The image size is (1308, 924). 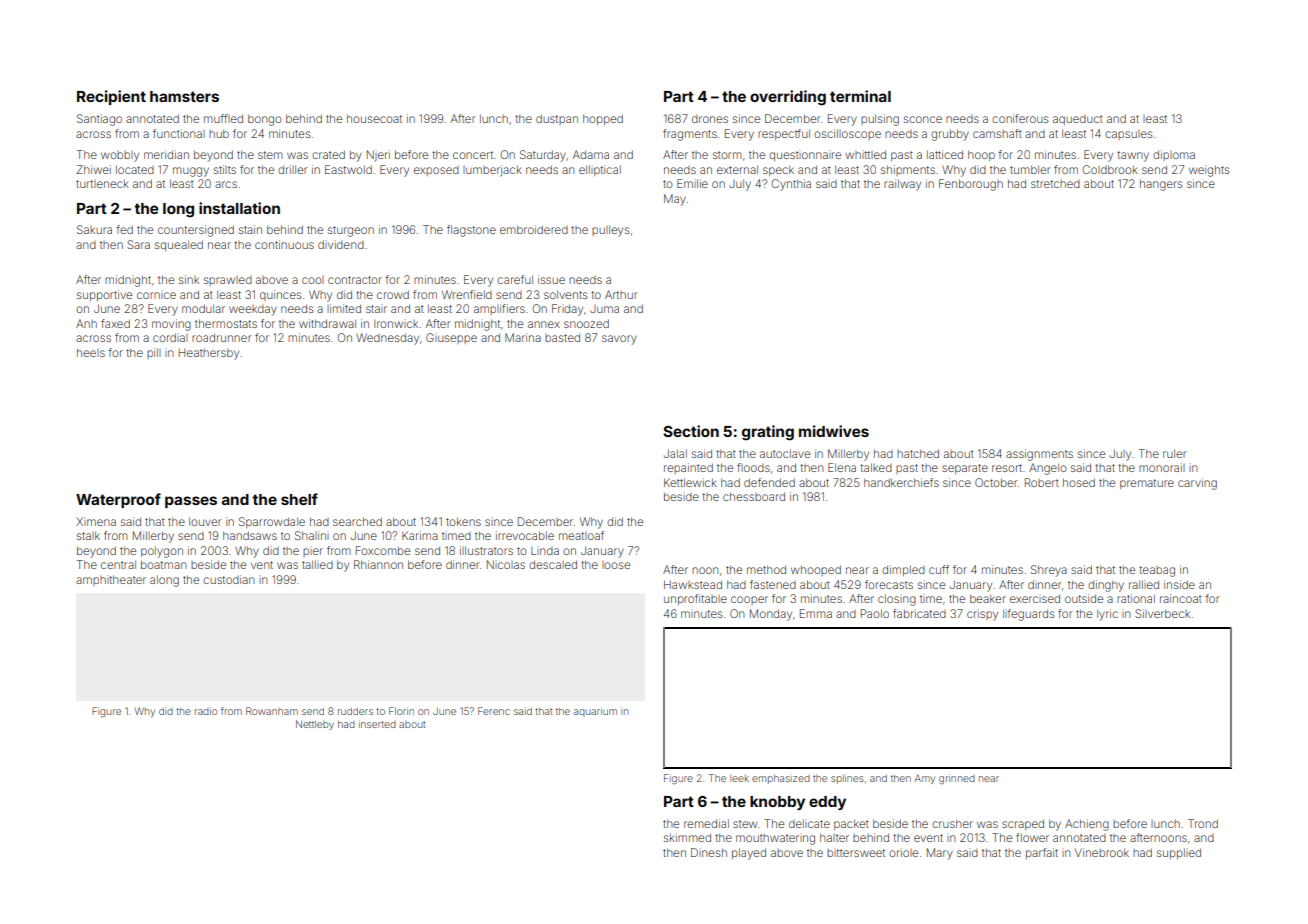 What do you see at coordinates (595, 712) in the screenshot?
I see `aquarium` at bounding box center [595, 712].
